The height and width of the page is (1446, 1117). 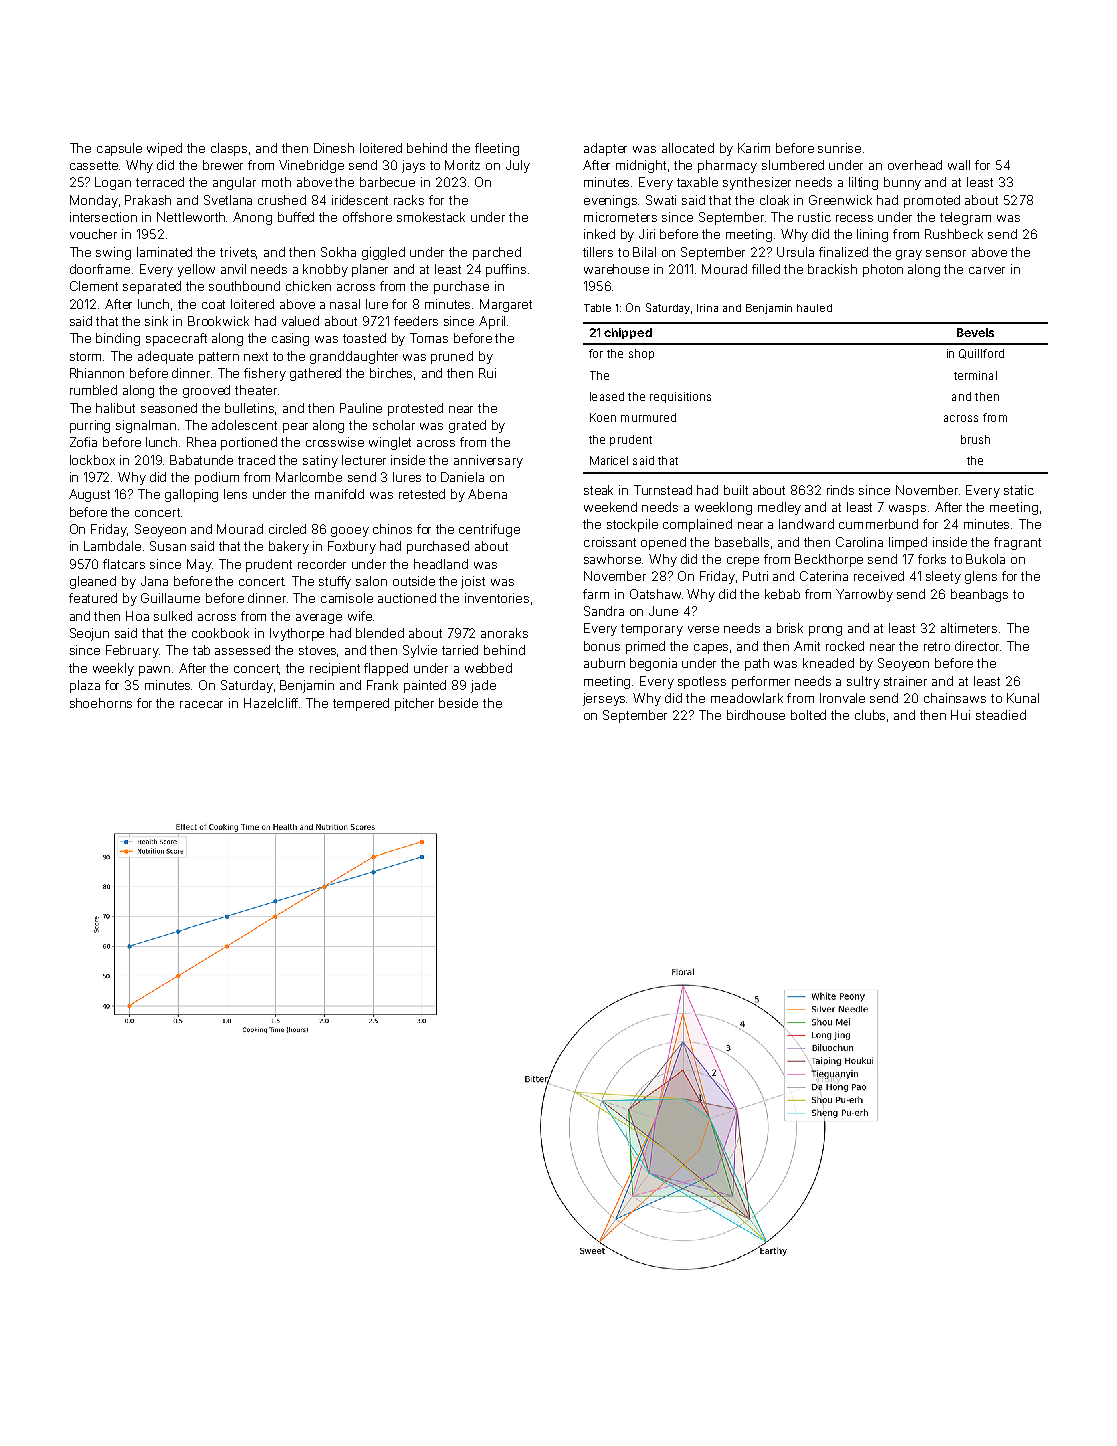 What do you see at coordinates (975, 439) in the page?
I see `brush` at bounding box center [975, 439].
